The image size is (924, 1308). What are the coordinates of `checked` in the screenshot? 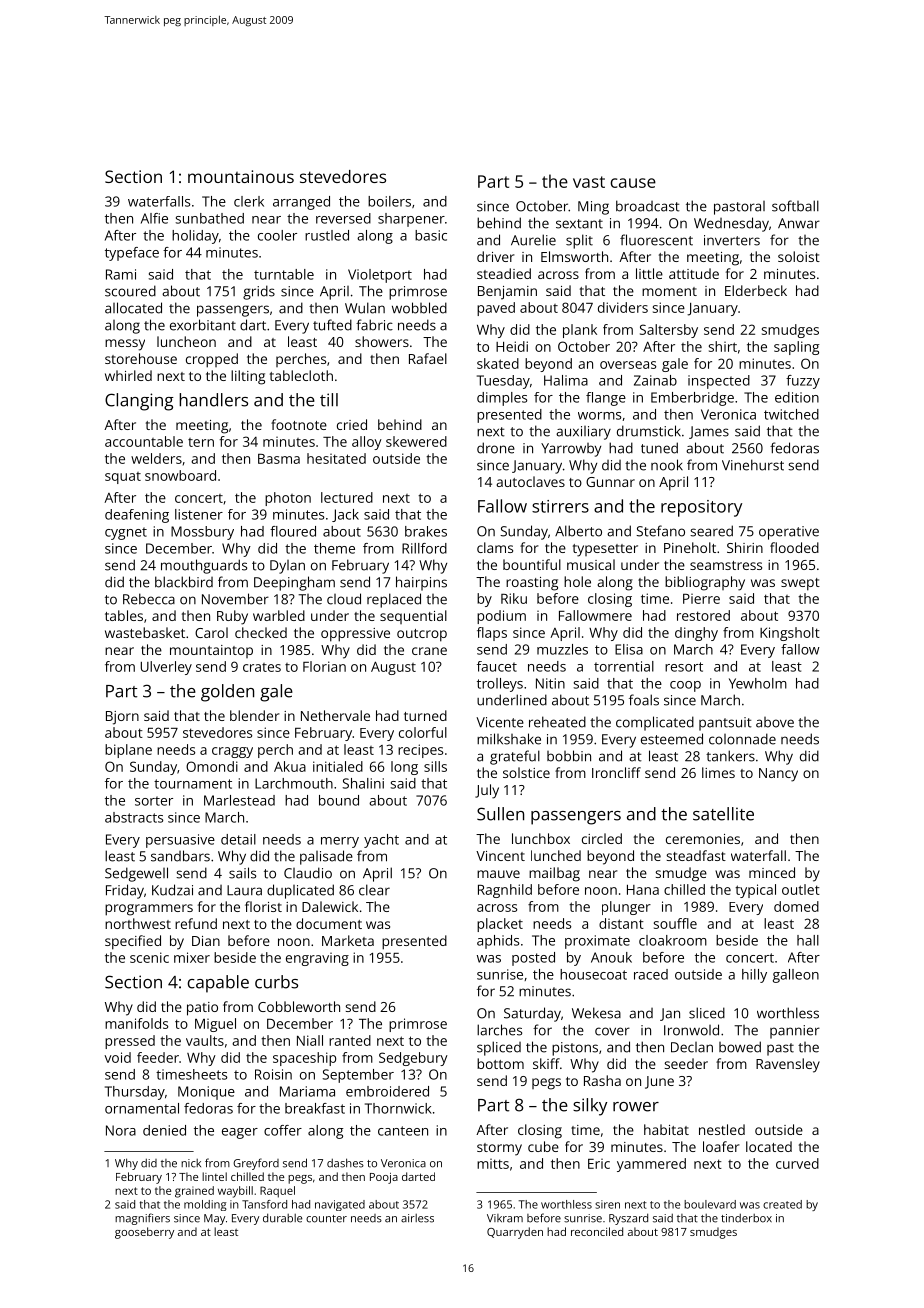 It's located at (261, 632).
